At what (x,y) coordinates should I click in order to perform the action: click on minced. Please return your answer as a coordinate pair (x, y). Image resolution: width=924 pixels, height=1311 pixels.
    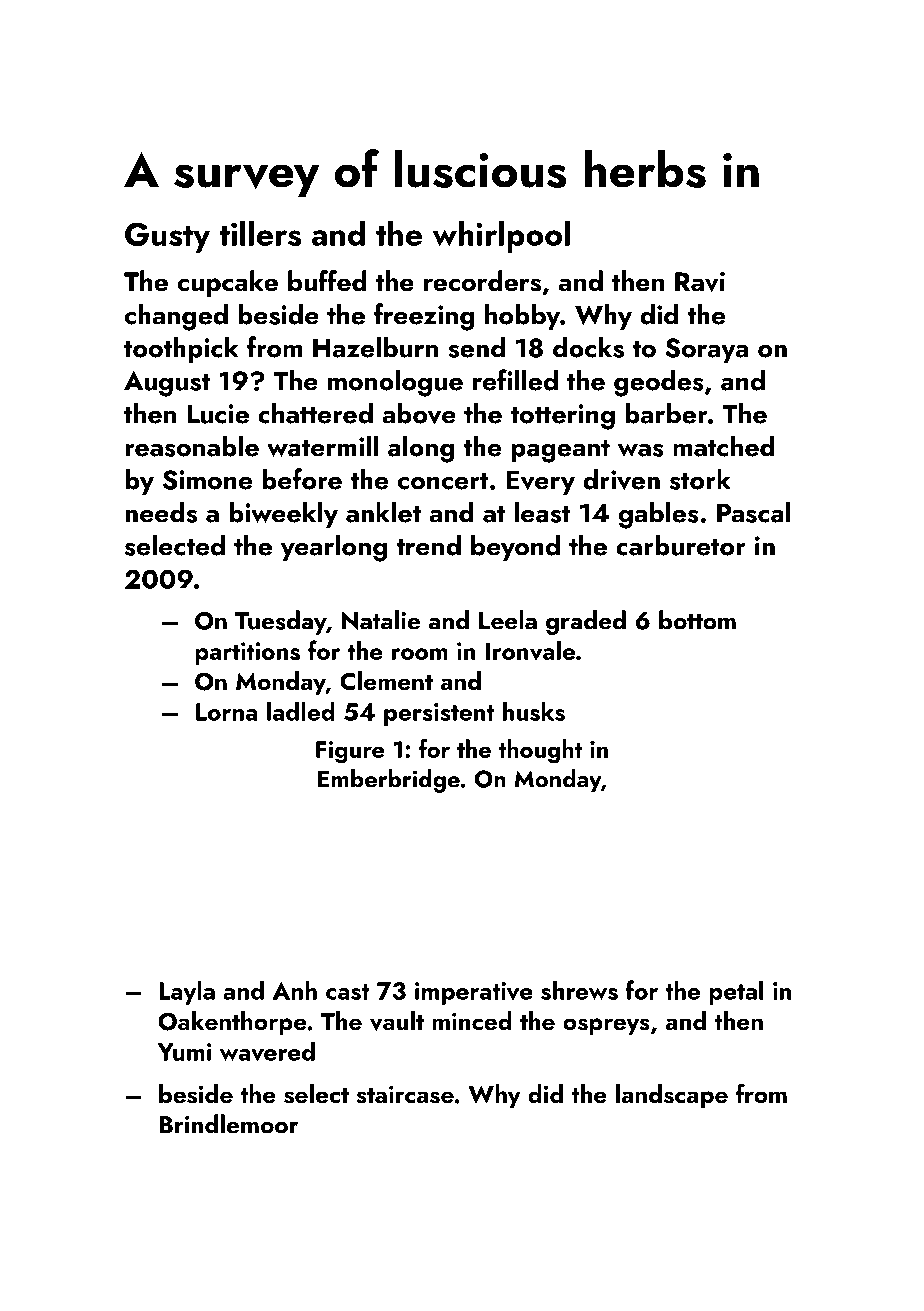
    Looking at the image, I should click on (472, 1020).
